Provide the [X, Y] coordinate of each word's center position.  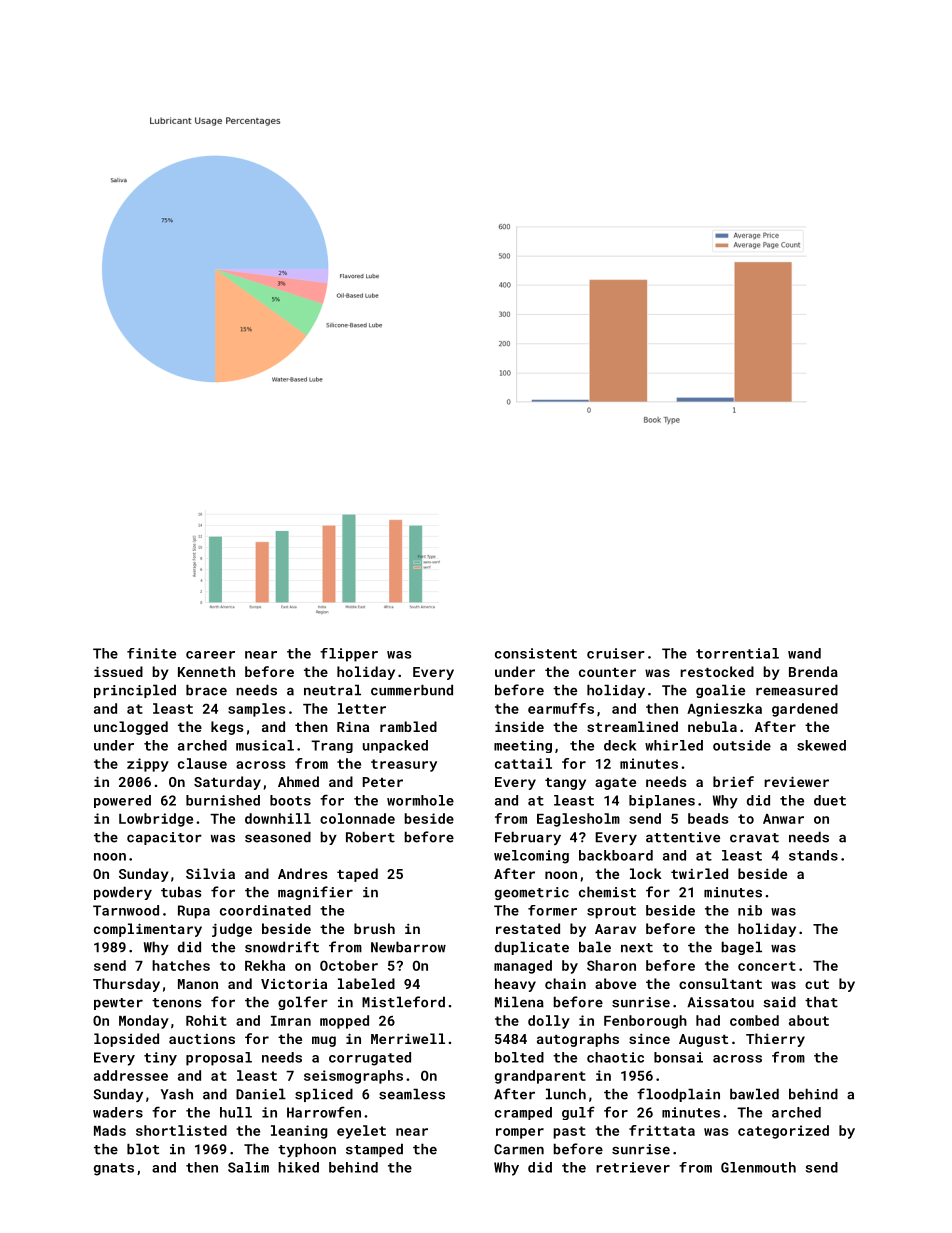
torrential [737, 653]
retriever [633, 1167]
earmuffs [561, 708]
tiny [160, 1059]
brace [206, 690]
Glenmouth [758, 1167]
